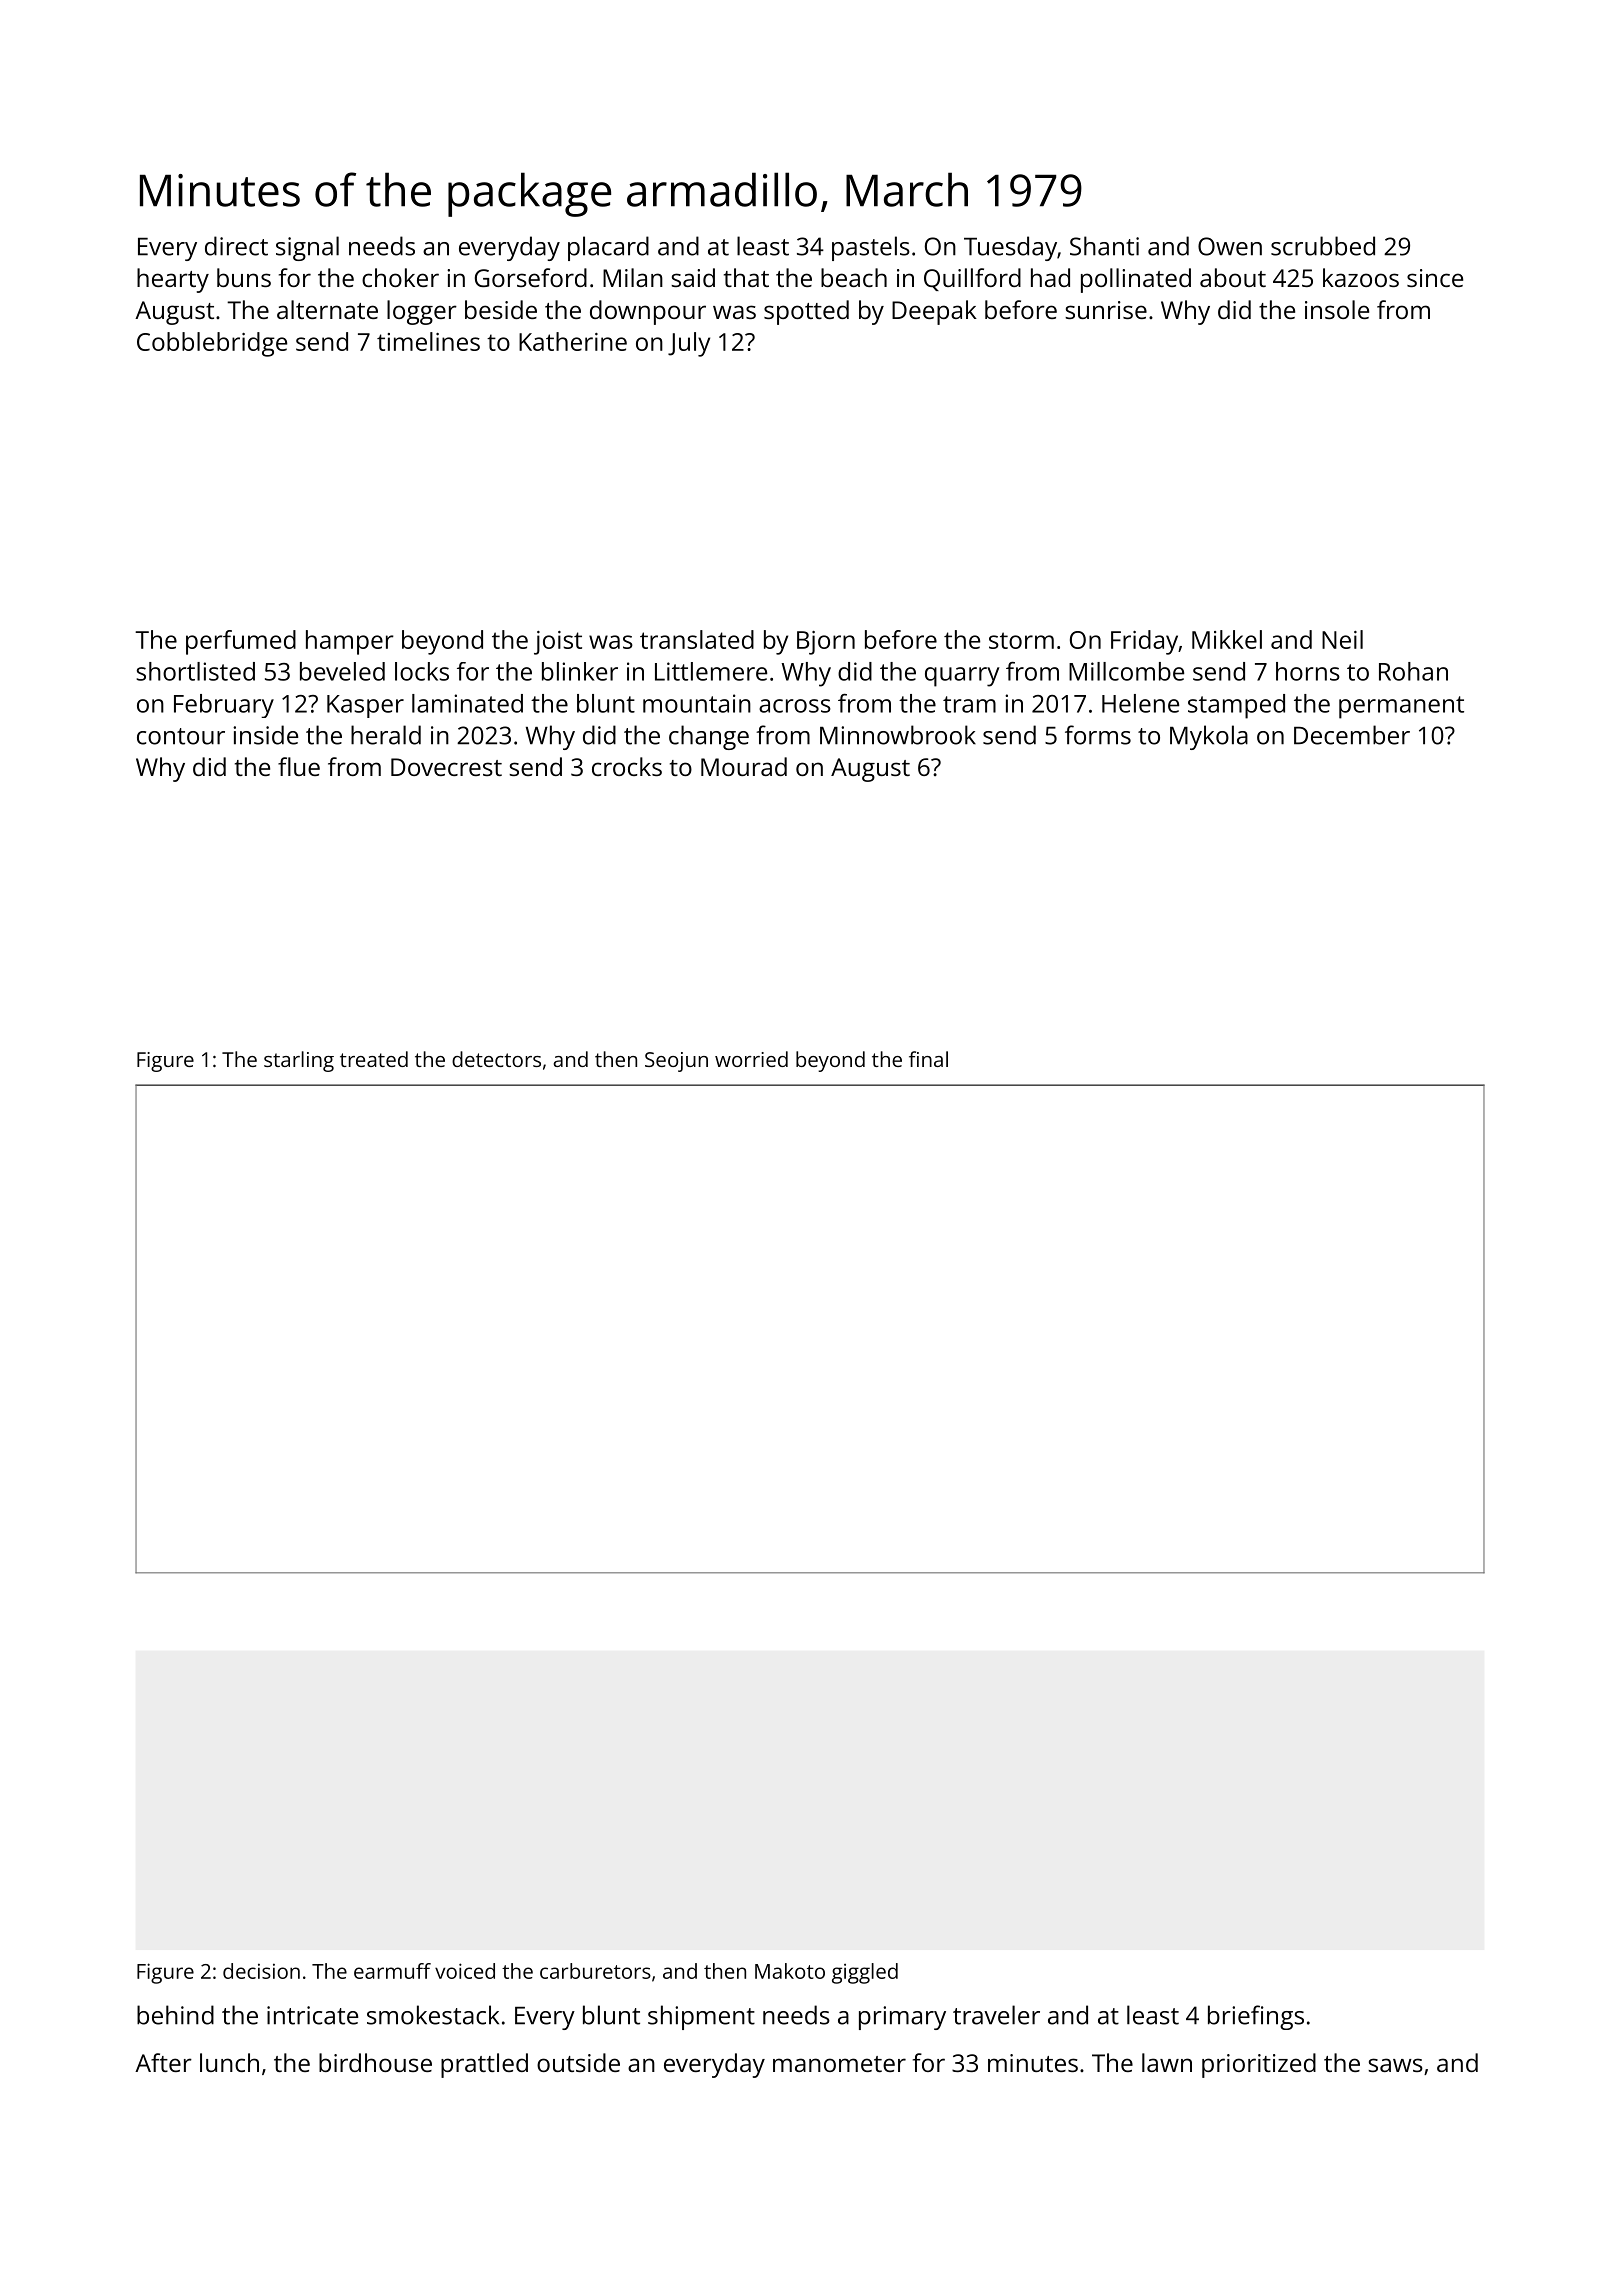  I want to click on starling, so click(299, 1061).
